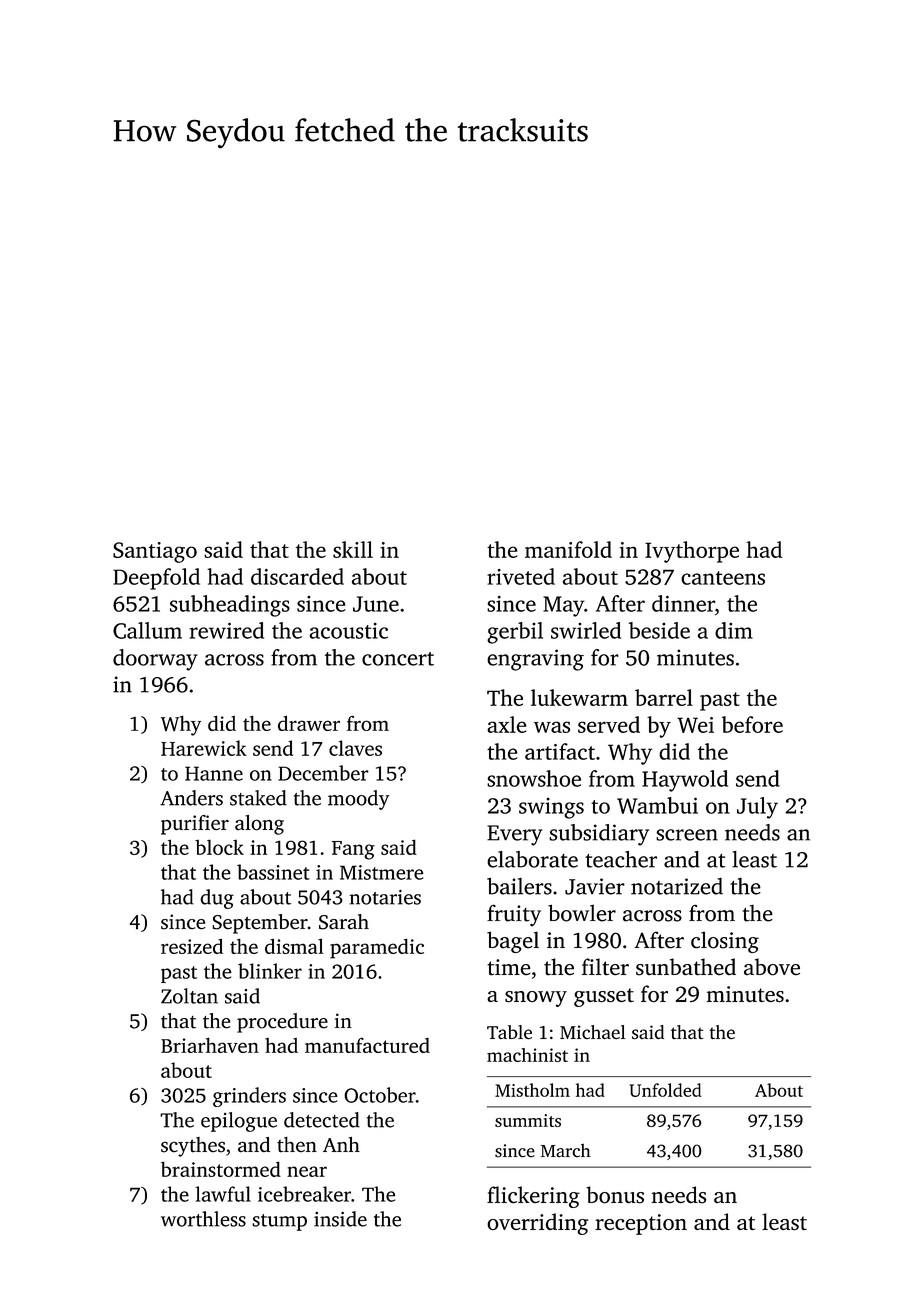 This document has width=924, height=1314. Describe the element at coordinates (155, 552) in the document. I see `Santiago` at that location.
